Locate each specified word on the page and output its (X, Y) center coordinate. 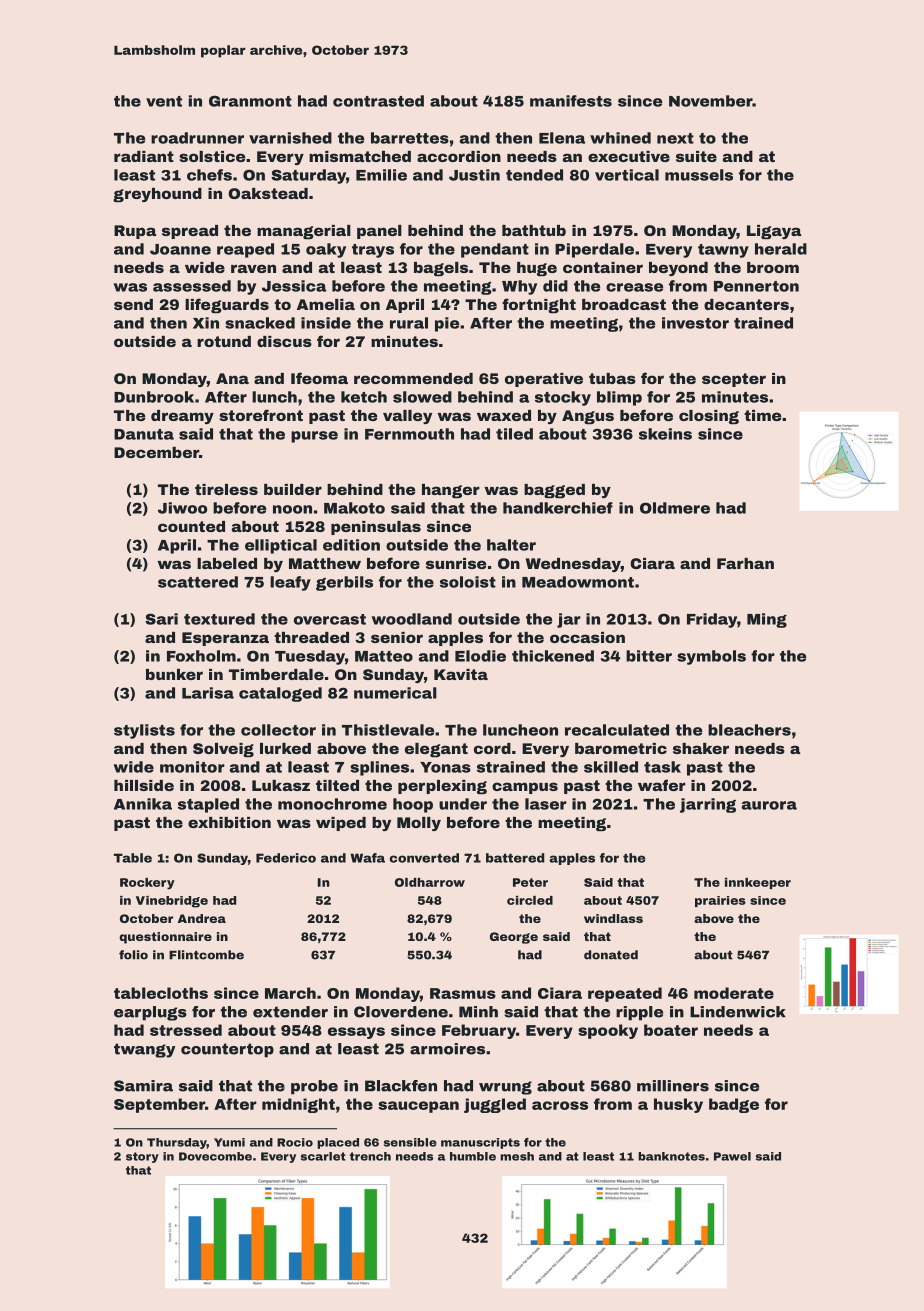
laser (546, 804)
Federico (286, 858)
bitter (649, 656)
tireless (226, 489)
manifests (571, 101)
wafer (662, 785)
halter (511, 545)
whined (620, 138)
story (142, 1157)
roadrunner (197, 138)
